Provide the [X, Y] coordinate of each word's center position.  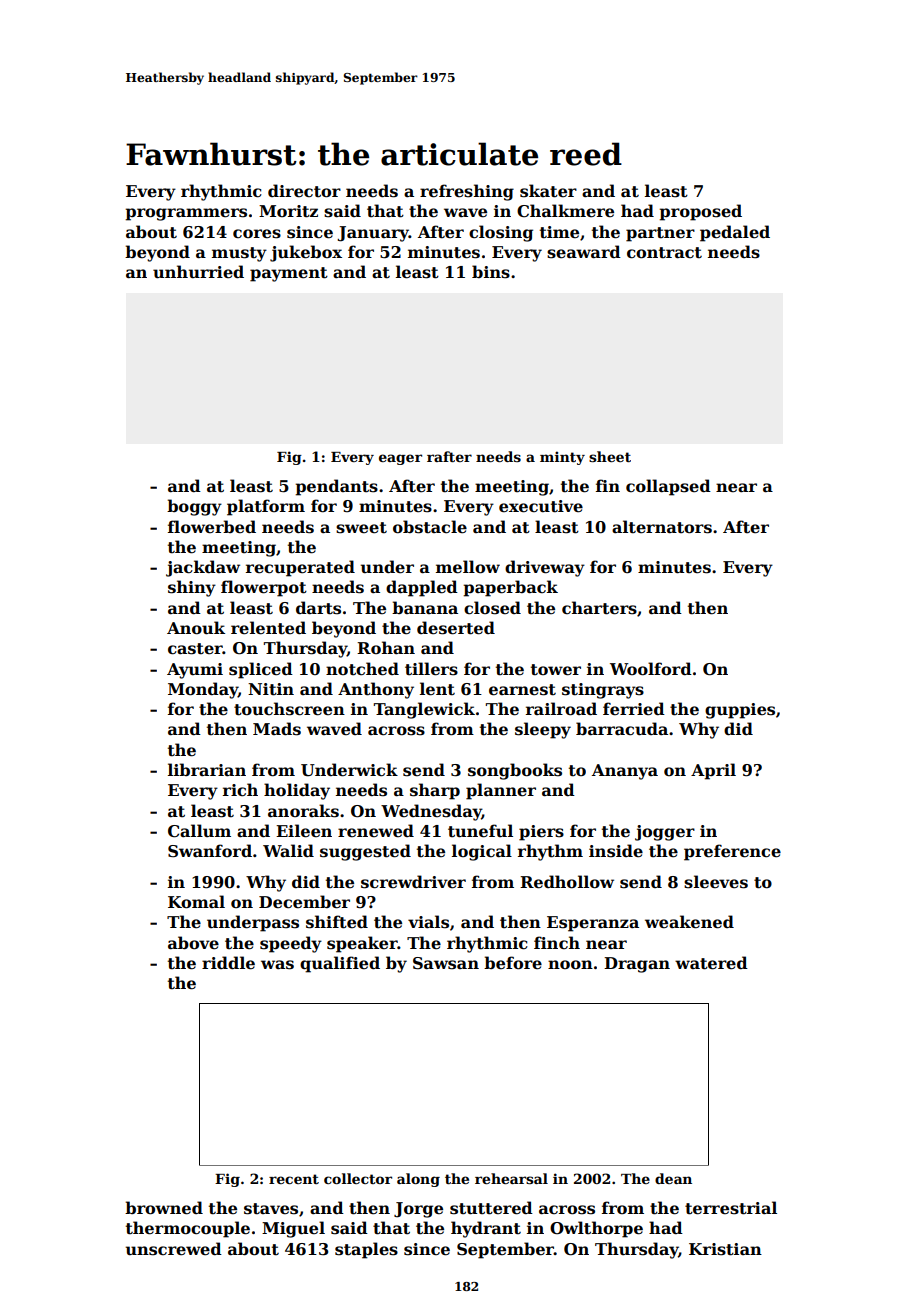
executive [541, 506]
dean [673, 1178]
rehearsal [511, 1178]
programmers [186, 214]
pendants [336, 487]
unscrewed [174, 1249]
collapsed [668, 487]
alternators [662, 527]
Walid [288, 850]
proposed [700, 212]
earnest [522, 690]
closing [501, 233]
